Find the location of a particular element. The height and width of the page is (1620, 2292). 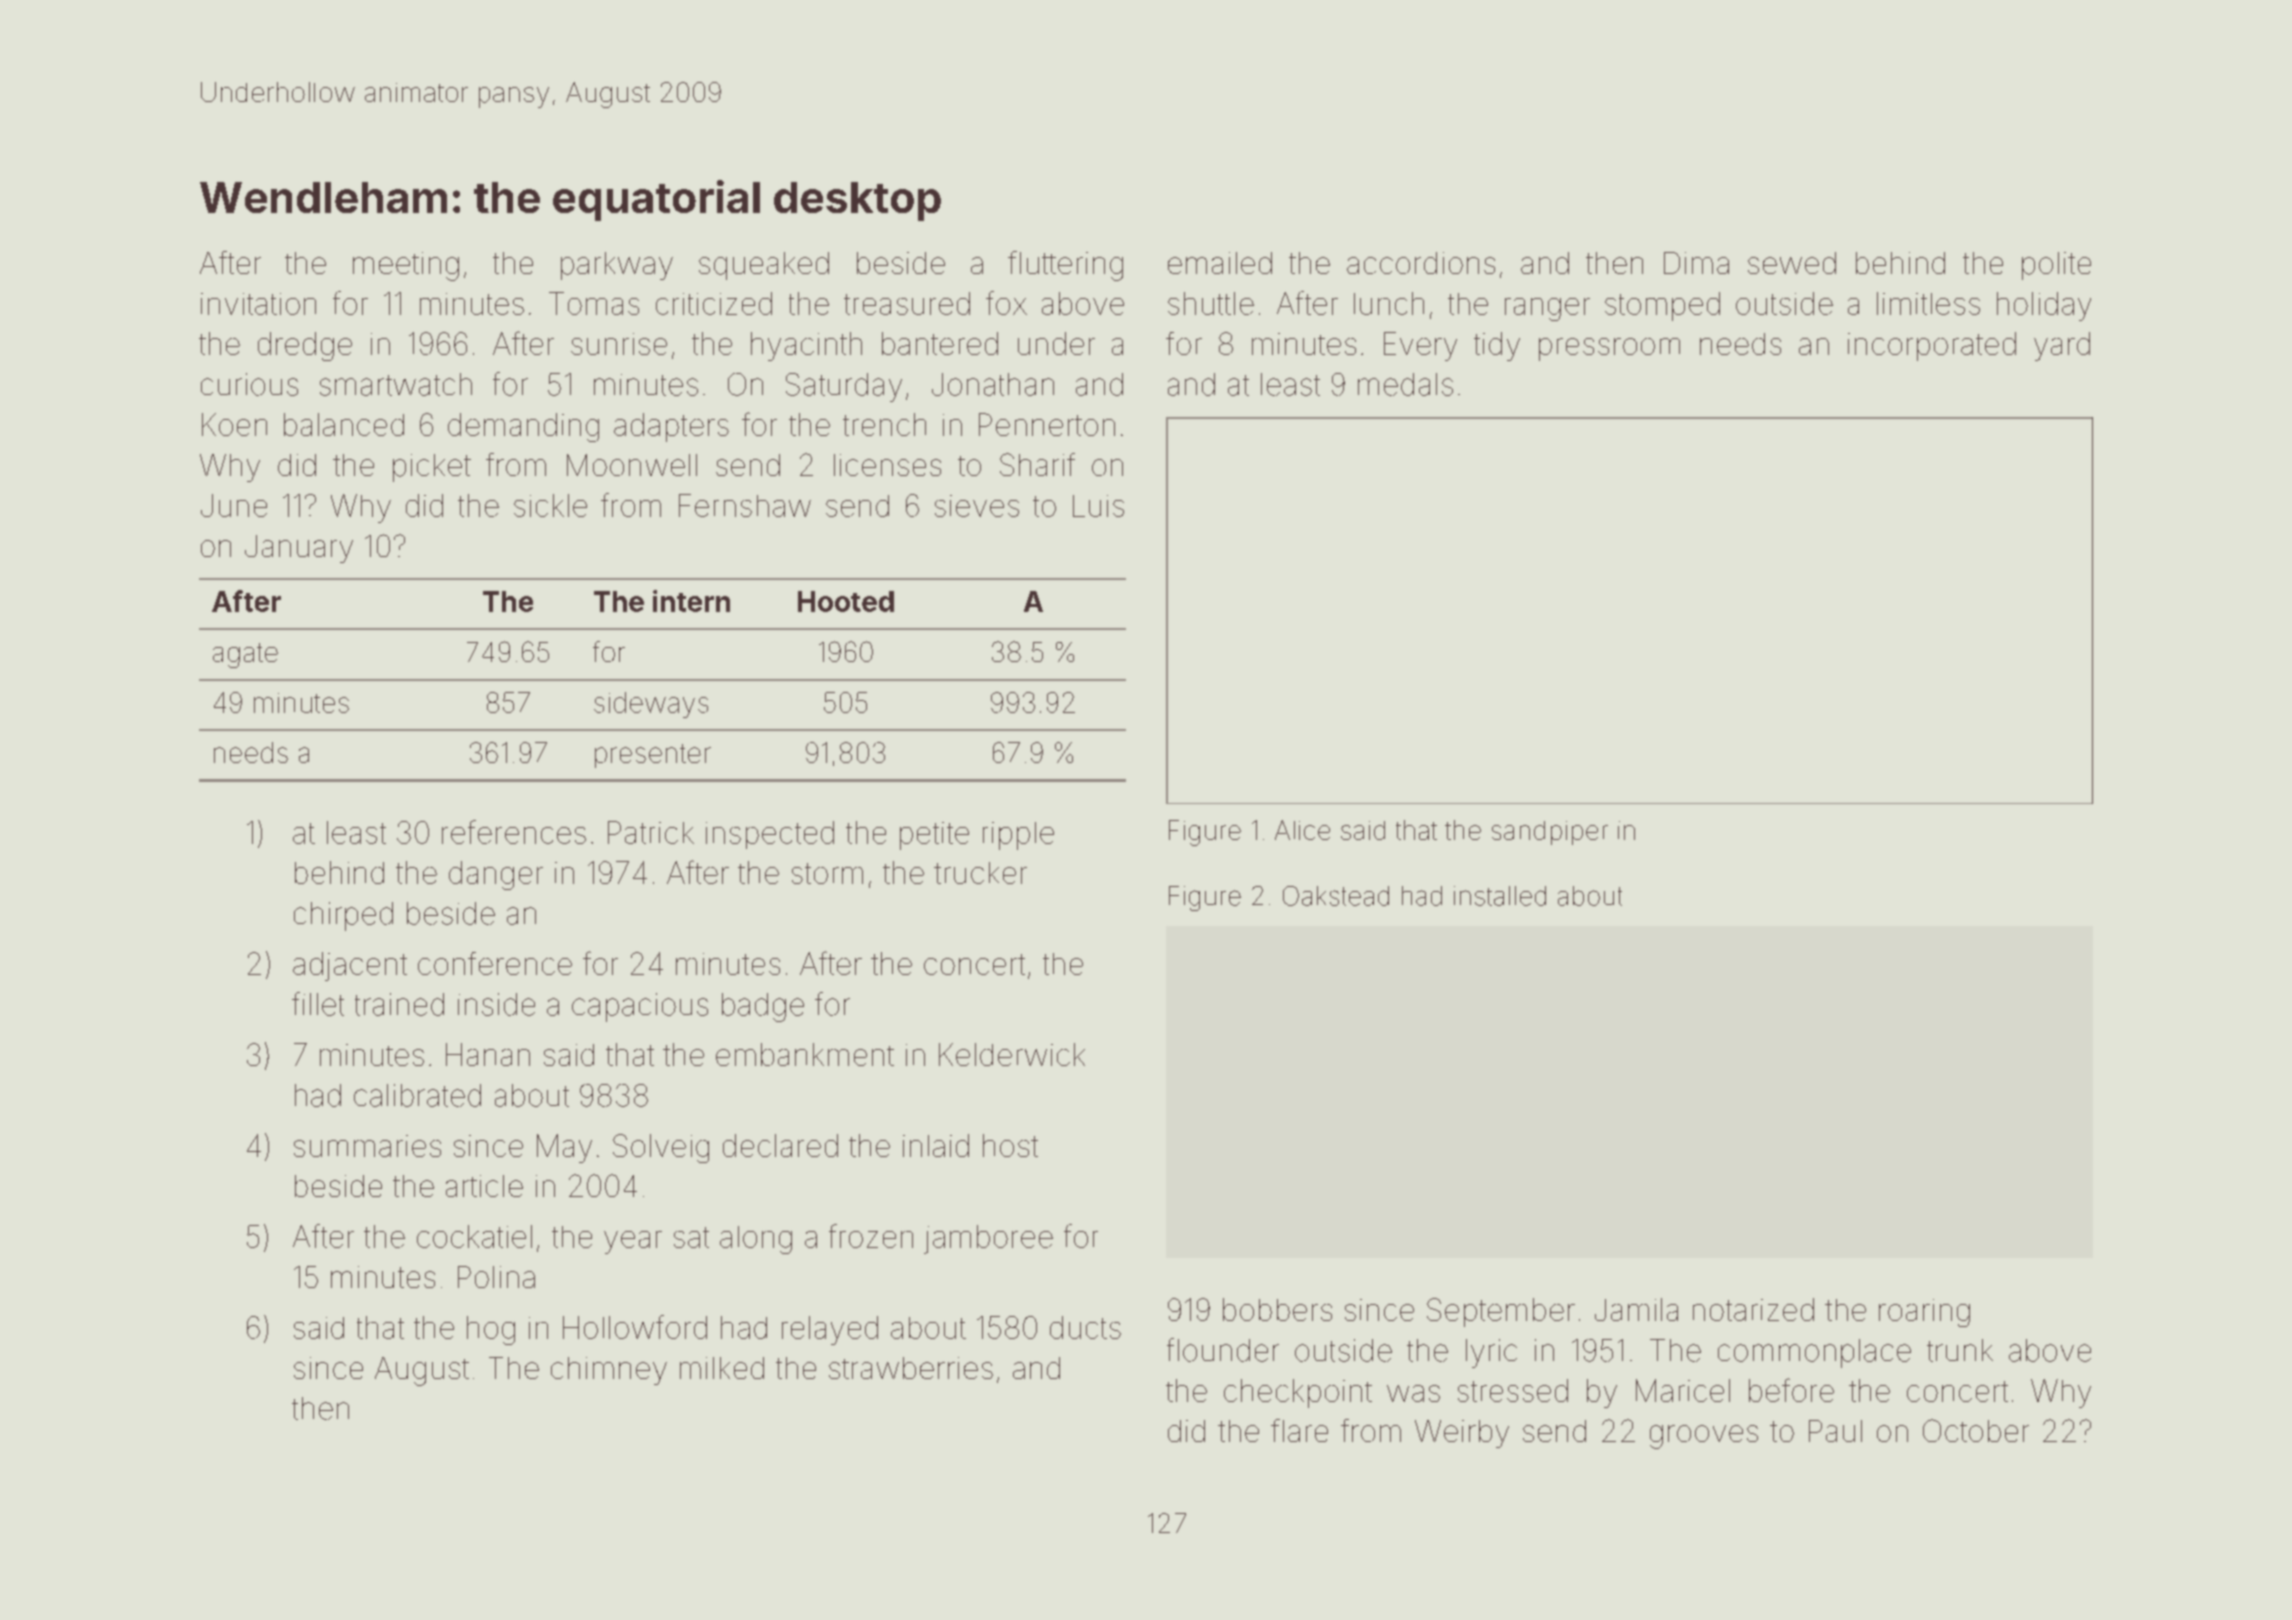

chimney is located at coordinates (609, 1371).
